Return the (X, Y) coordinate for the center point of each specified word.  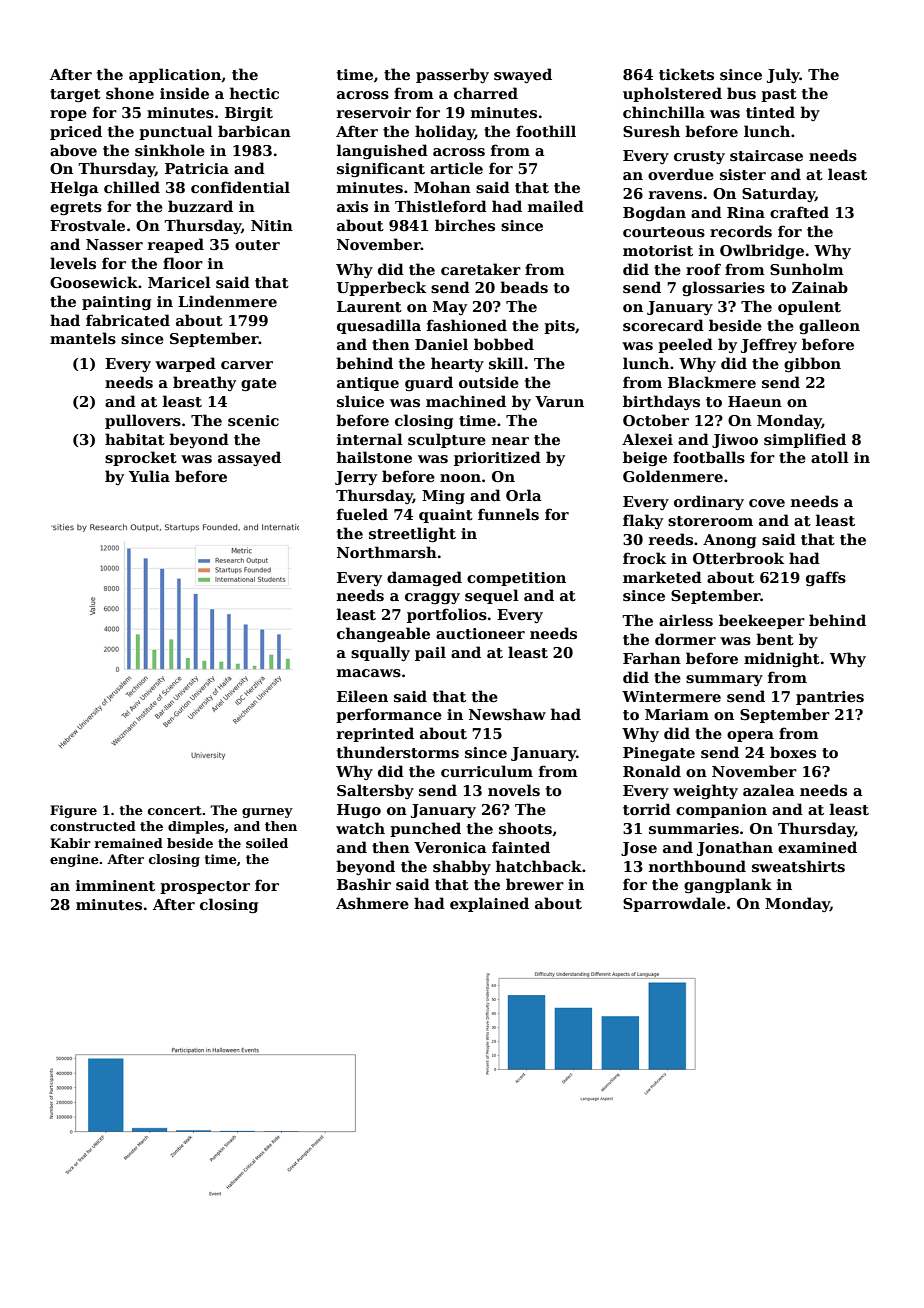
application (175, 75)
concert (175, 810)
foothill (546, 131)
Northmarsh (387, 552)
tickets (686, 74)
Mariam (677, 714)
